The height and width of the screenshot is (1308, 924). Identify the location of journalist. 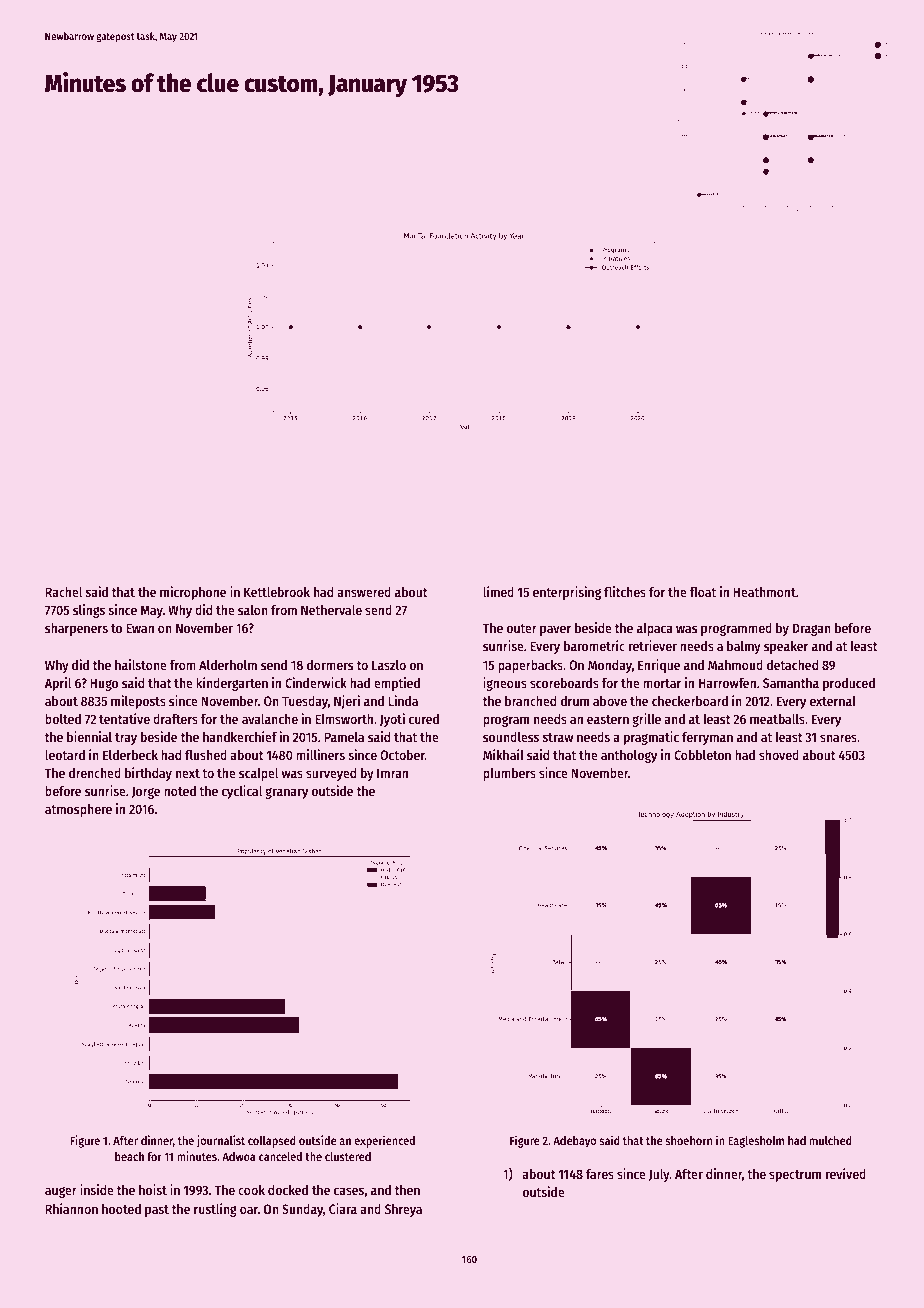
(221, 1141).
